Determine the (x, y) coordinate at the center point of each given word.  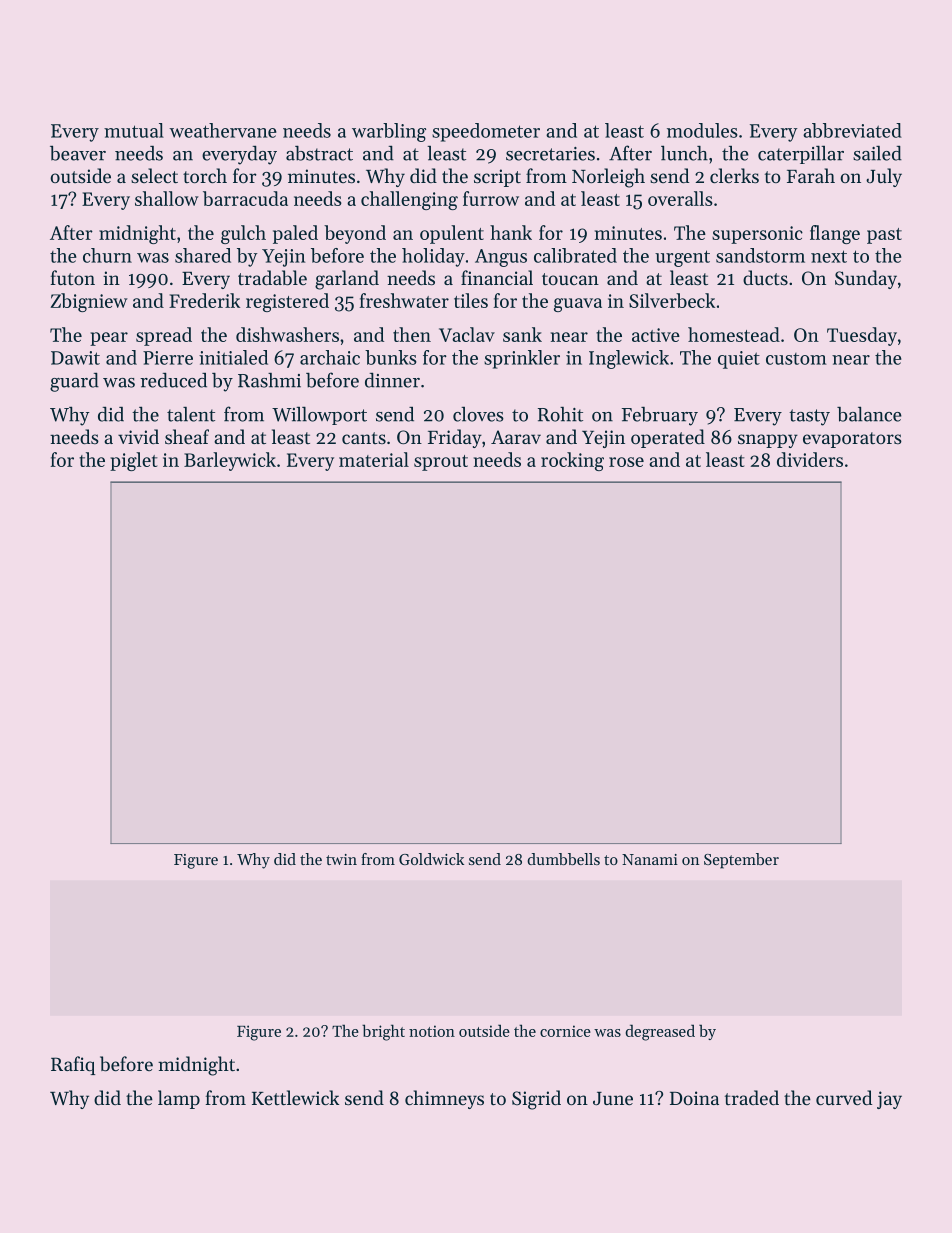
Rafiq (73, 1065)
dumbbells (563, 859)
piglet (133, 461)
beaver (78, 153)
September (741, 861)
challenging (409, 200)
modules (702, 130)
